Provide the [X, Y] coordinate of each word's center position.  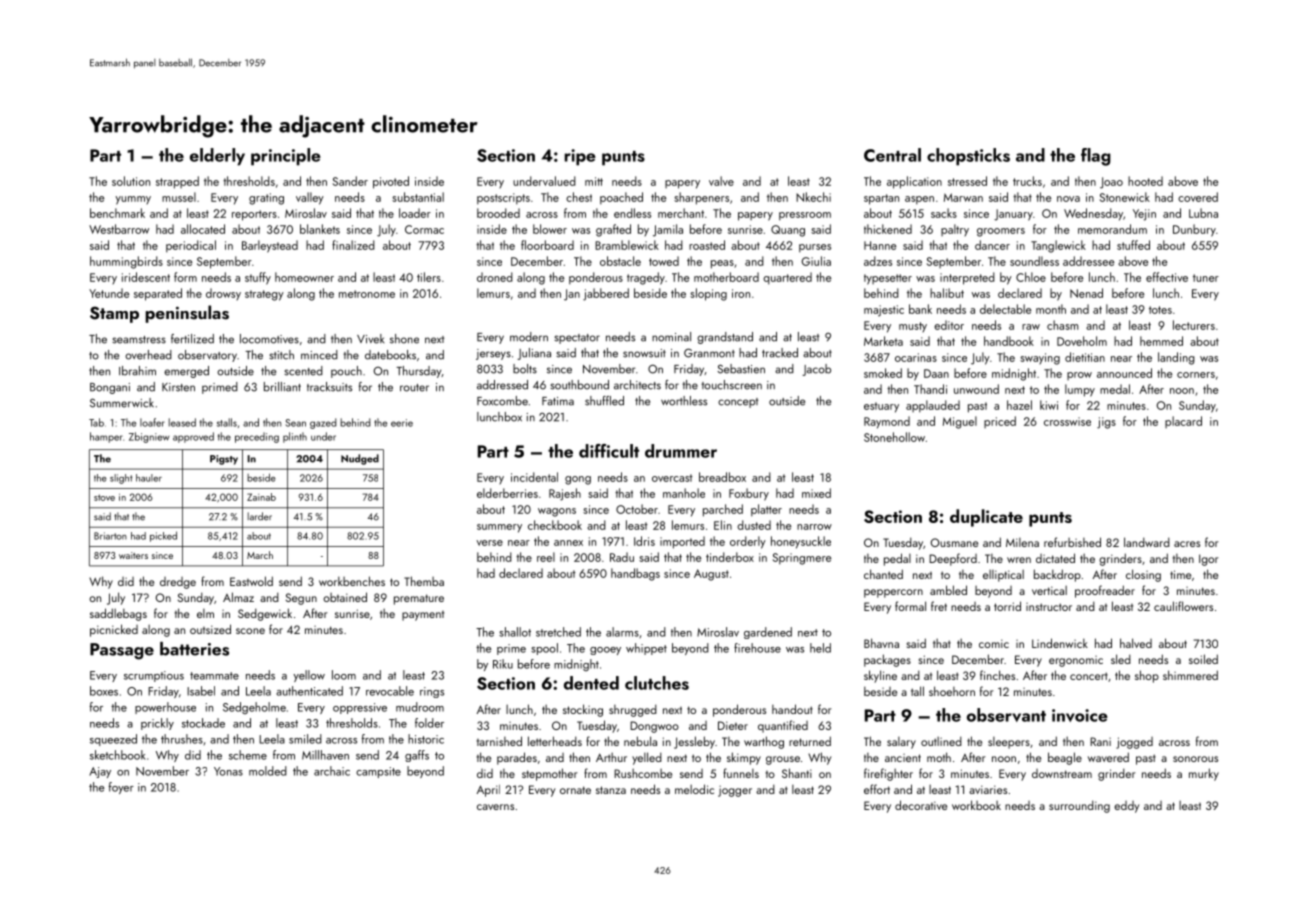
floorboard [547, 245]
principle [286, 157]
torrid [1007, 606]
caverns [495, 807]
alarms [622, 632]
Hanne [880, 245]
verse [489, 543]
